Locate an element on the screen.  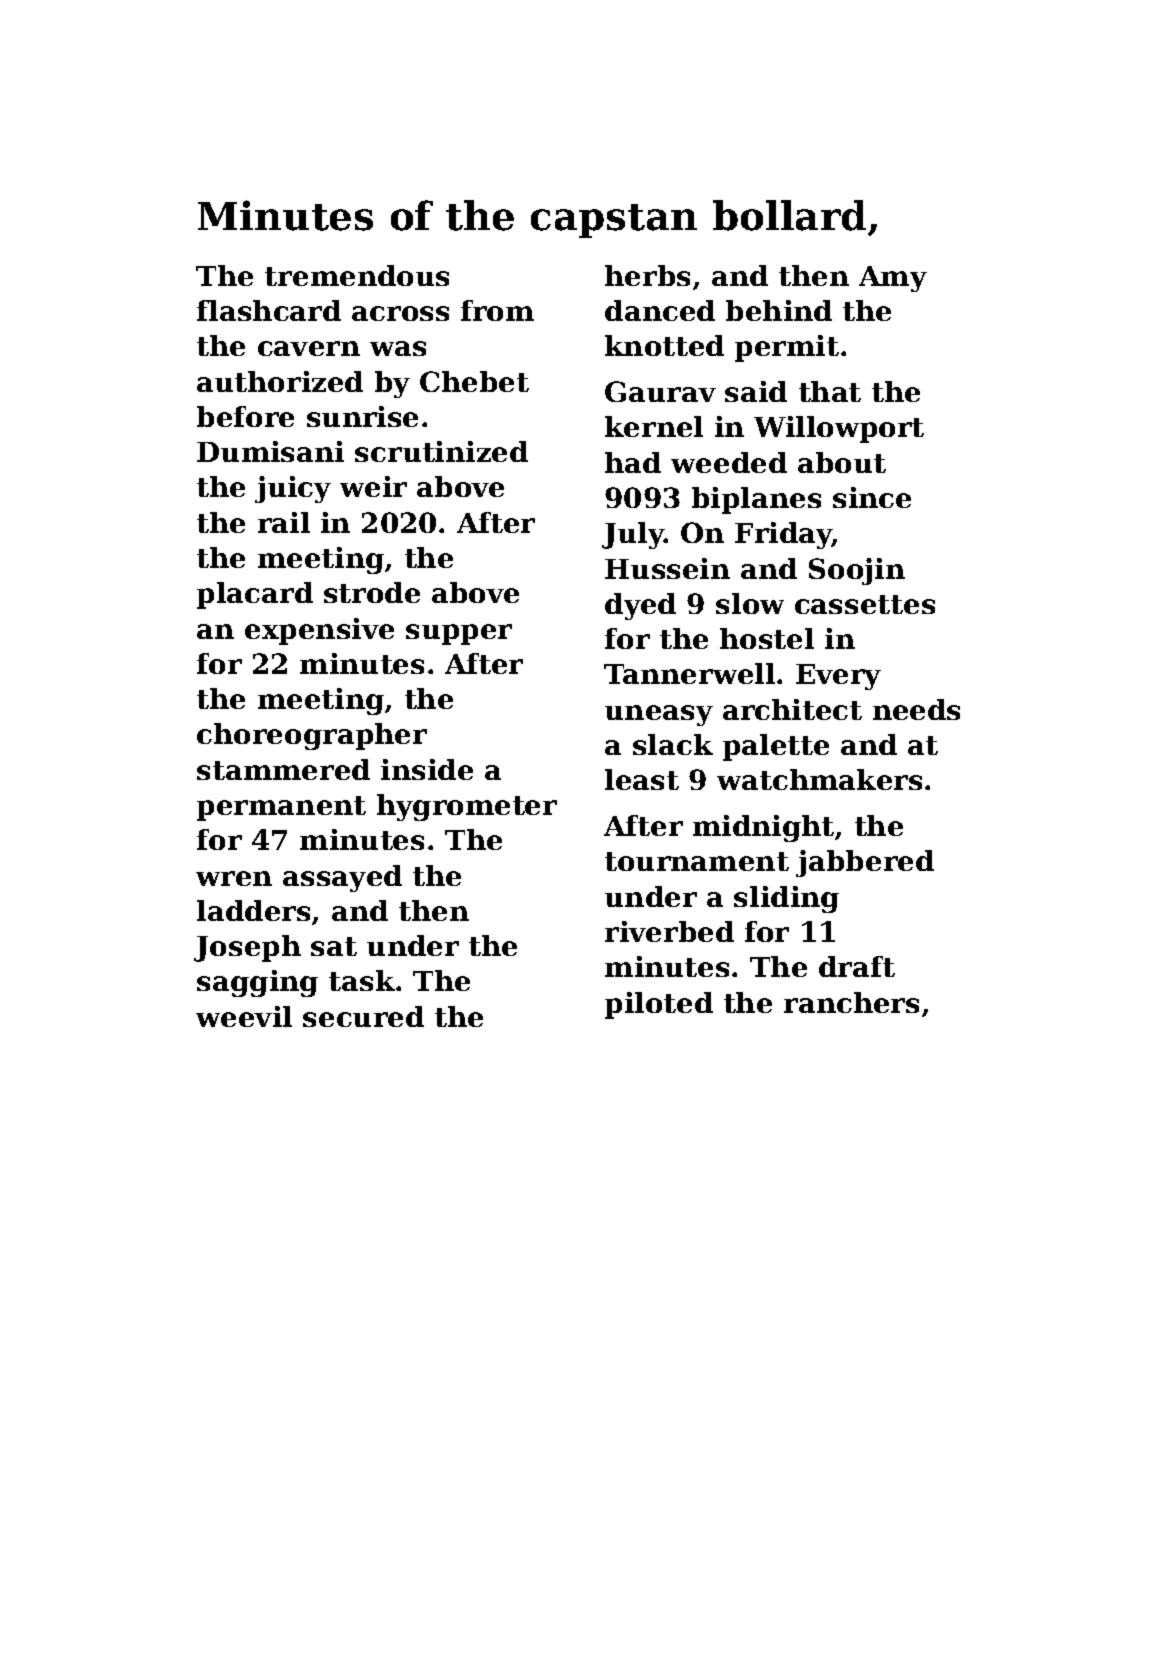
Dumisani is located at coordinates (270, 451).
